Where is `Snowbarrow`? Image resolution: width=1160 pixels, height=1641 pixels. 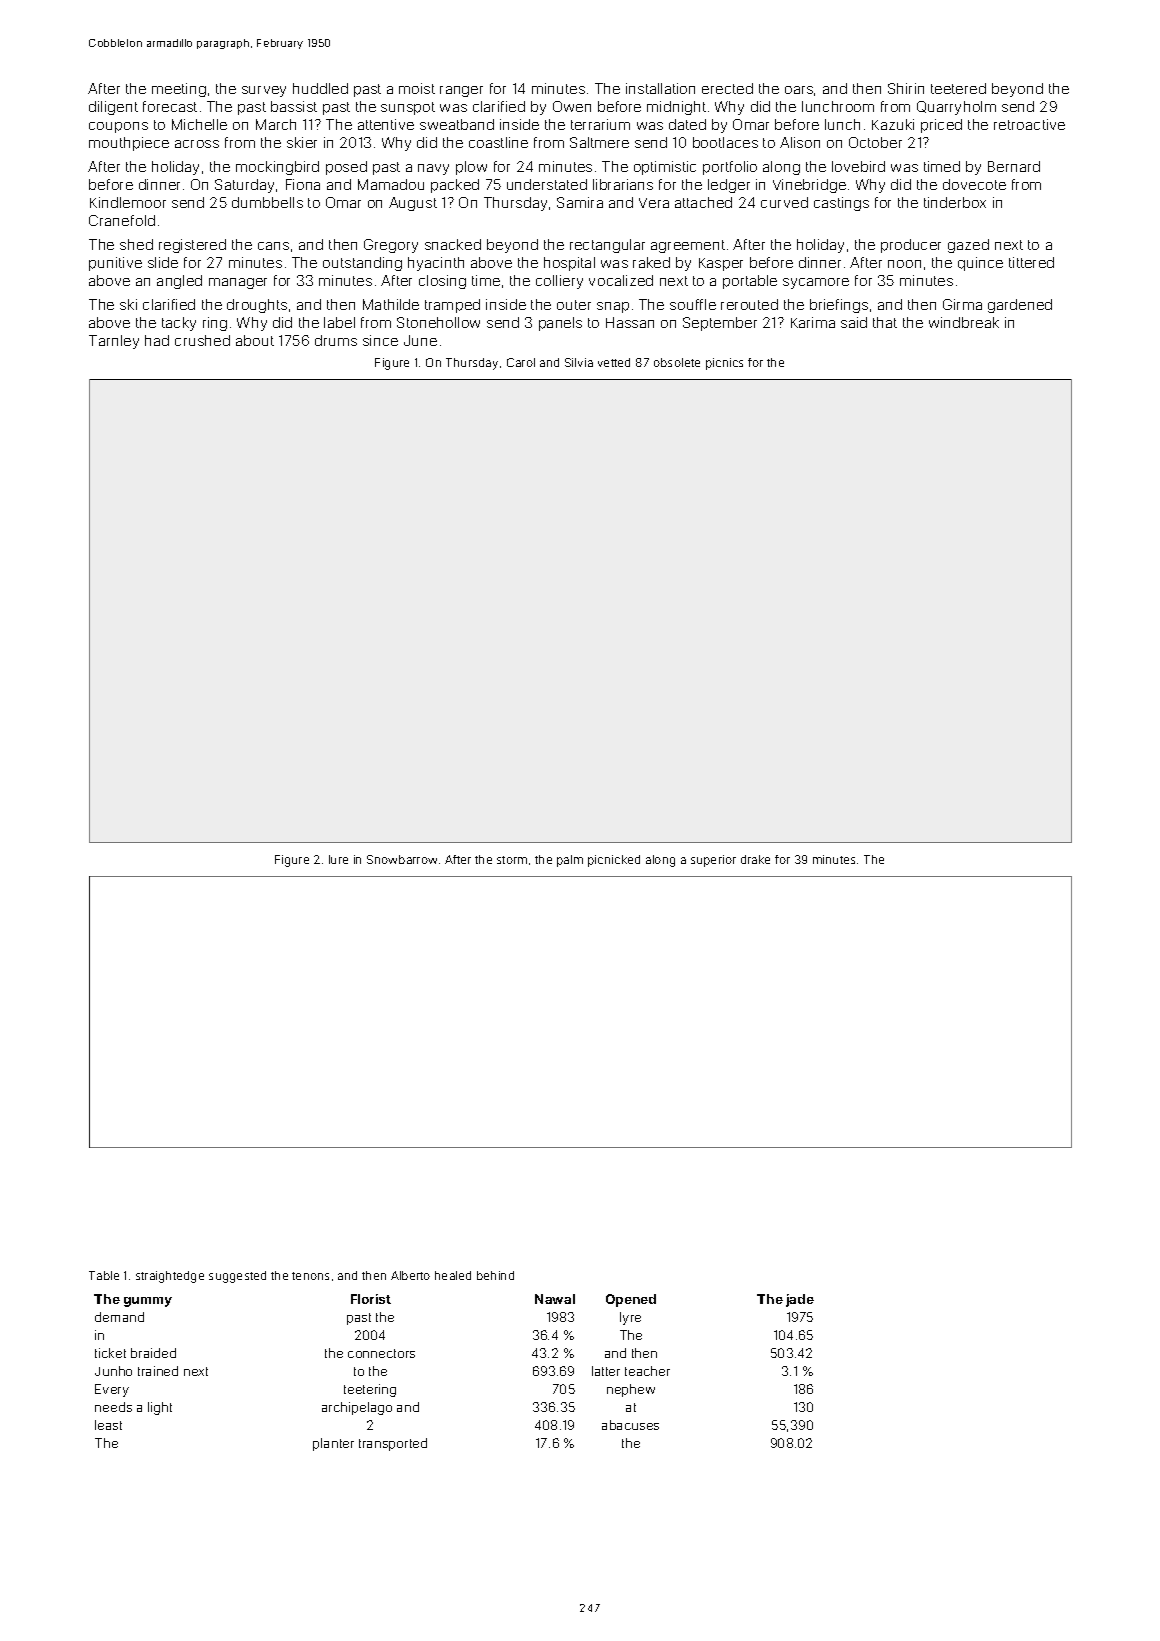 Snowbarrow is located at coordinates (402, 859).
